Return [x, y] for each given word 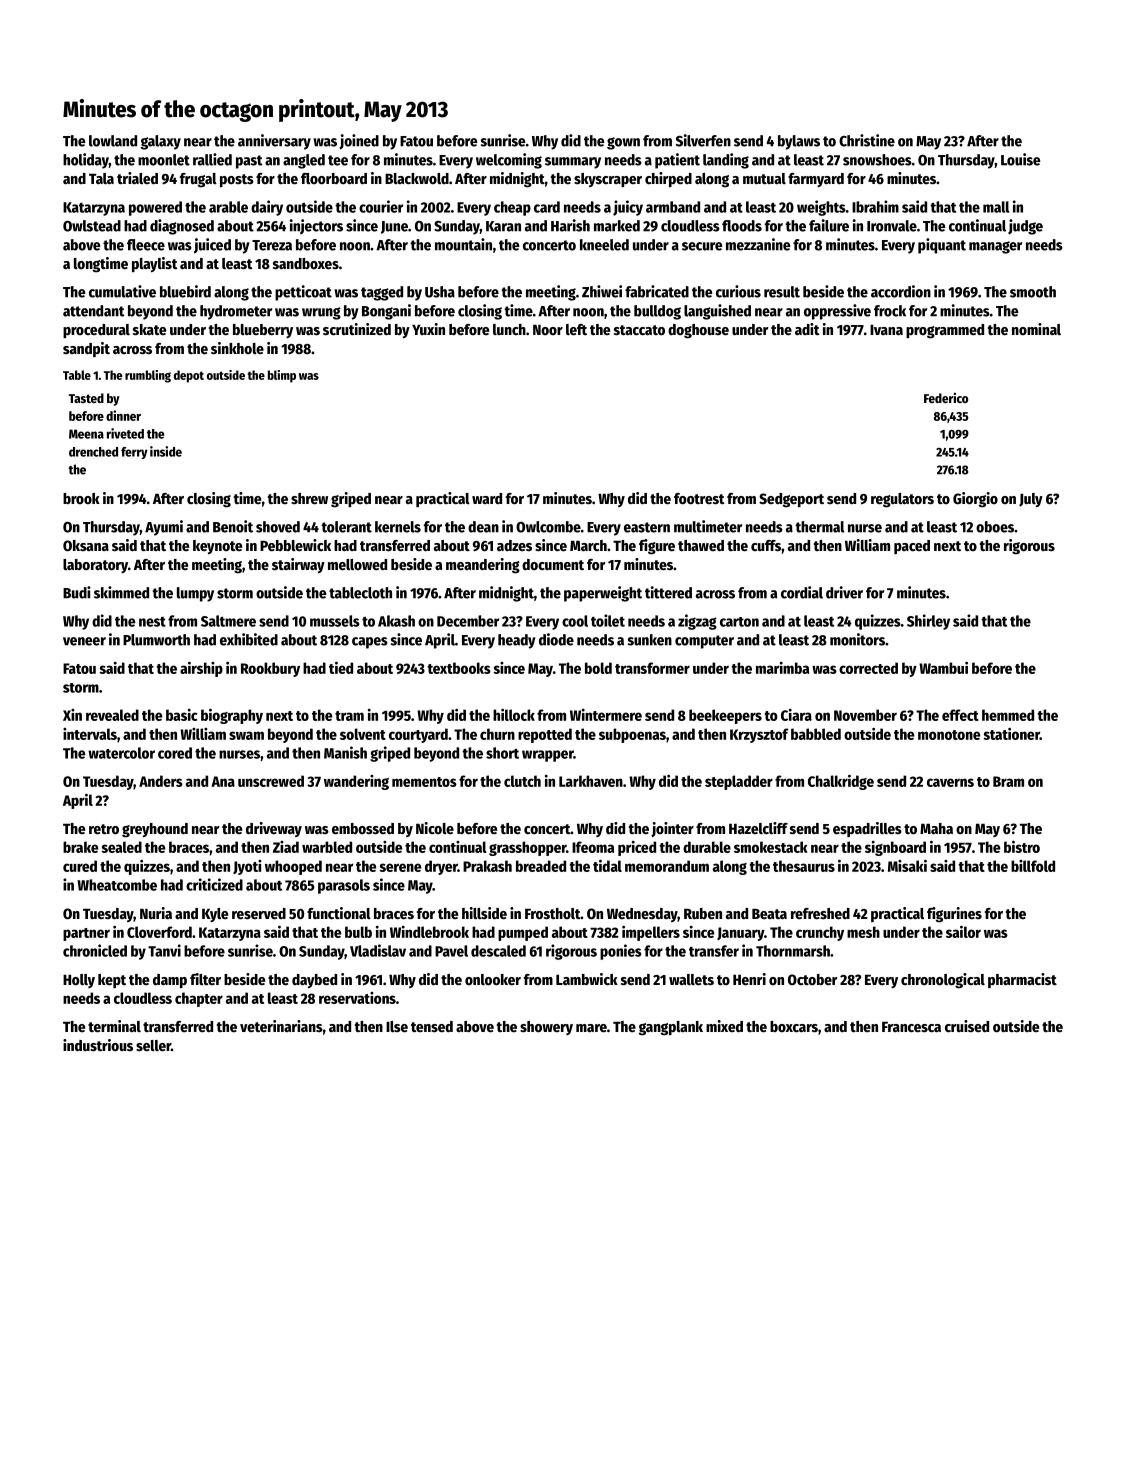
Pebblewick [295, 545]
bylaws [799, 142]
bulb [358, 932]
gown [623, 143]
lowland [113, 141]
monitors [857, 639]
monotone [949, 735]
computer [704, 642]
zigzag [697, 622]
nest [152, 622]
